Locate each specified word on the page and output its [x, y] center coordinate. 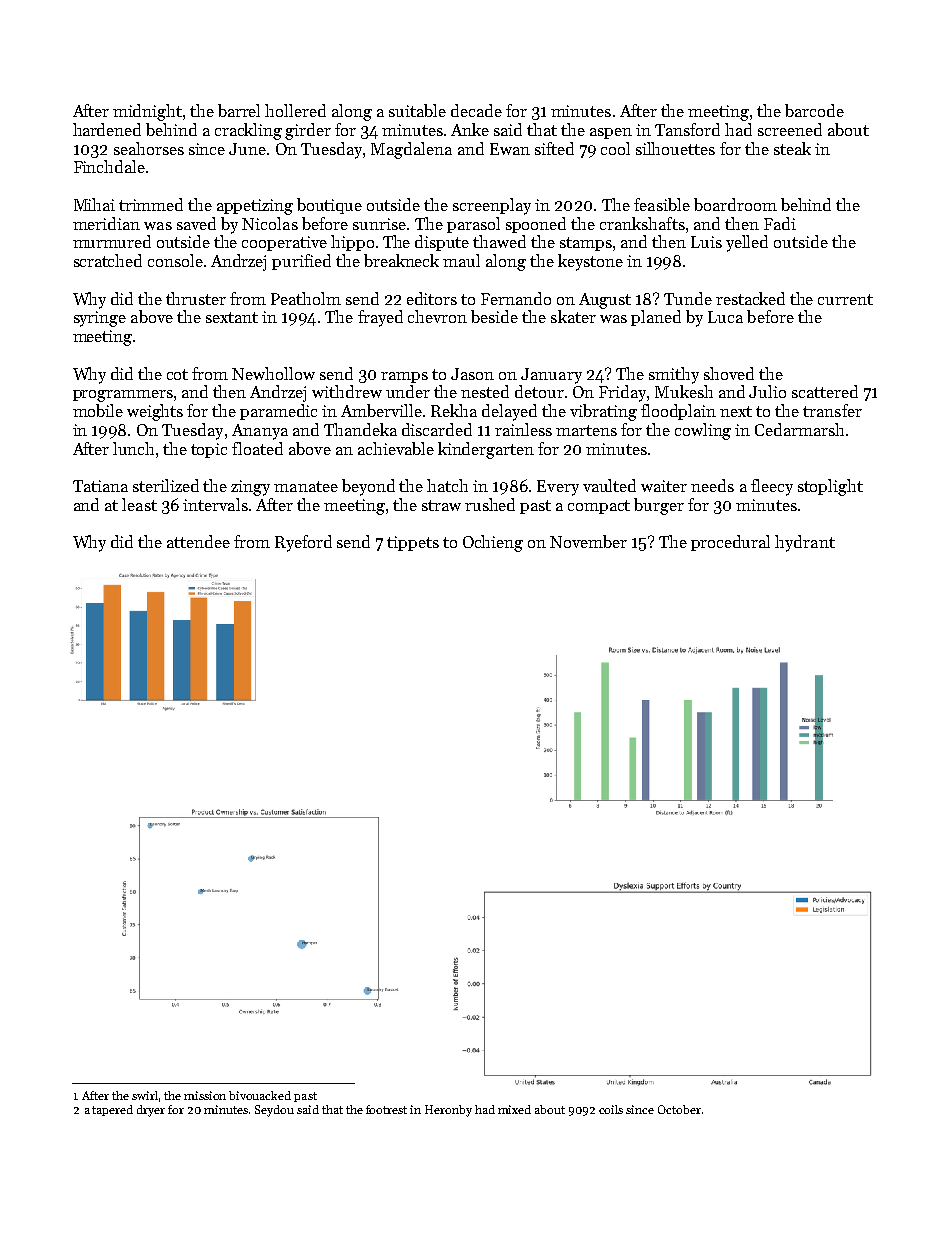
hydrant [805, 543]
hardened [107, 129]
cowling [703, 431]
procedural [730, 543]
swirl [145, 1095]
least [139, 504]
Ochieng [493, 543]
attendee [198, 541]
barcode [814, 110]
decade [476, 110]
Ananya [260, 432]
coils [611, 1109]
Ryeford [303, 543]
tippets [413, 543]
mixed [514, 1109]
